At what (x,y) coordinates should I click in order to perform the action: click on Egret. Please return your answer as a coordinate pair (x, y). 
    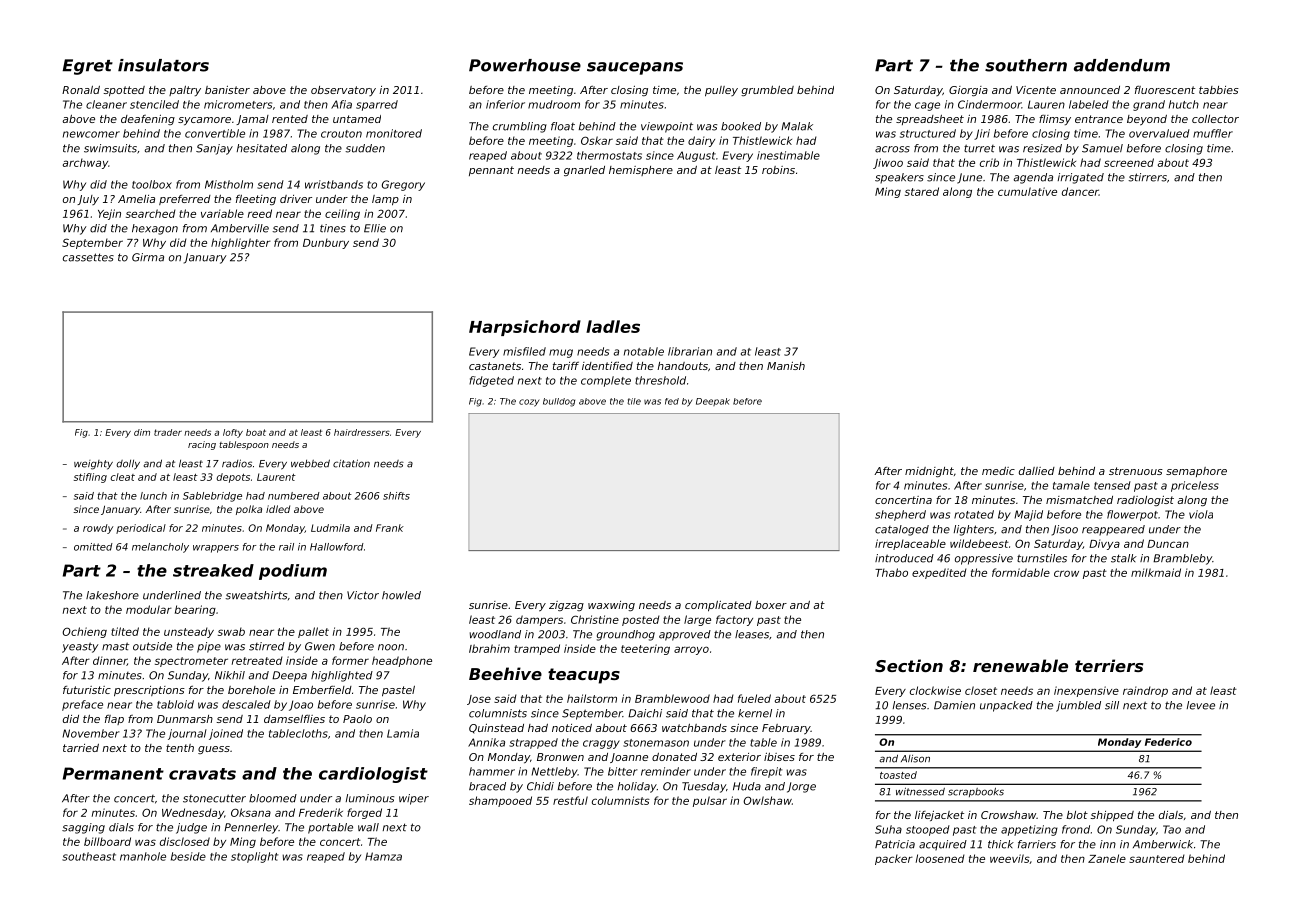
    Looking at the image, I should click on (87, 67).
